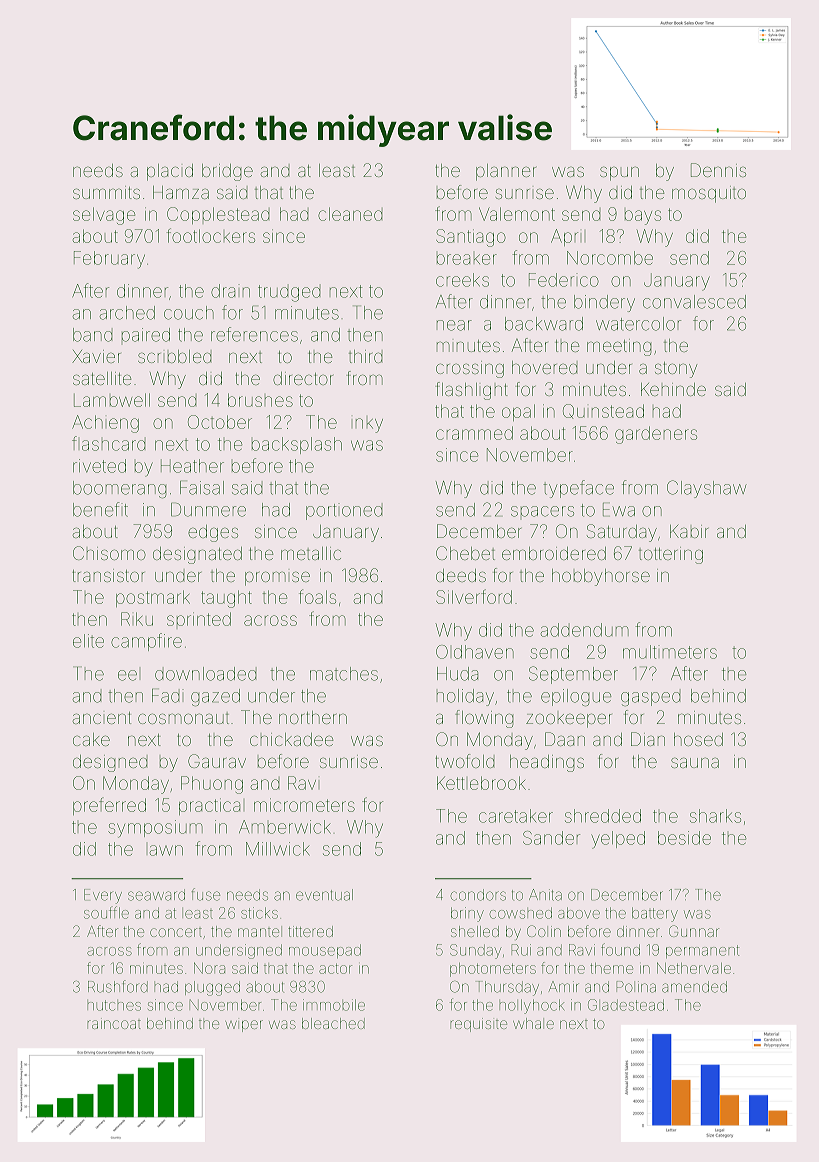 Image resolution: width=819 pixels, height=1162 pixels. I want to click on raincoat, so click(114, 1023).
